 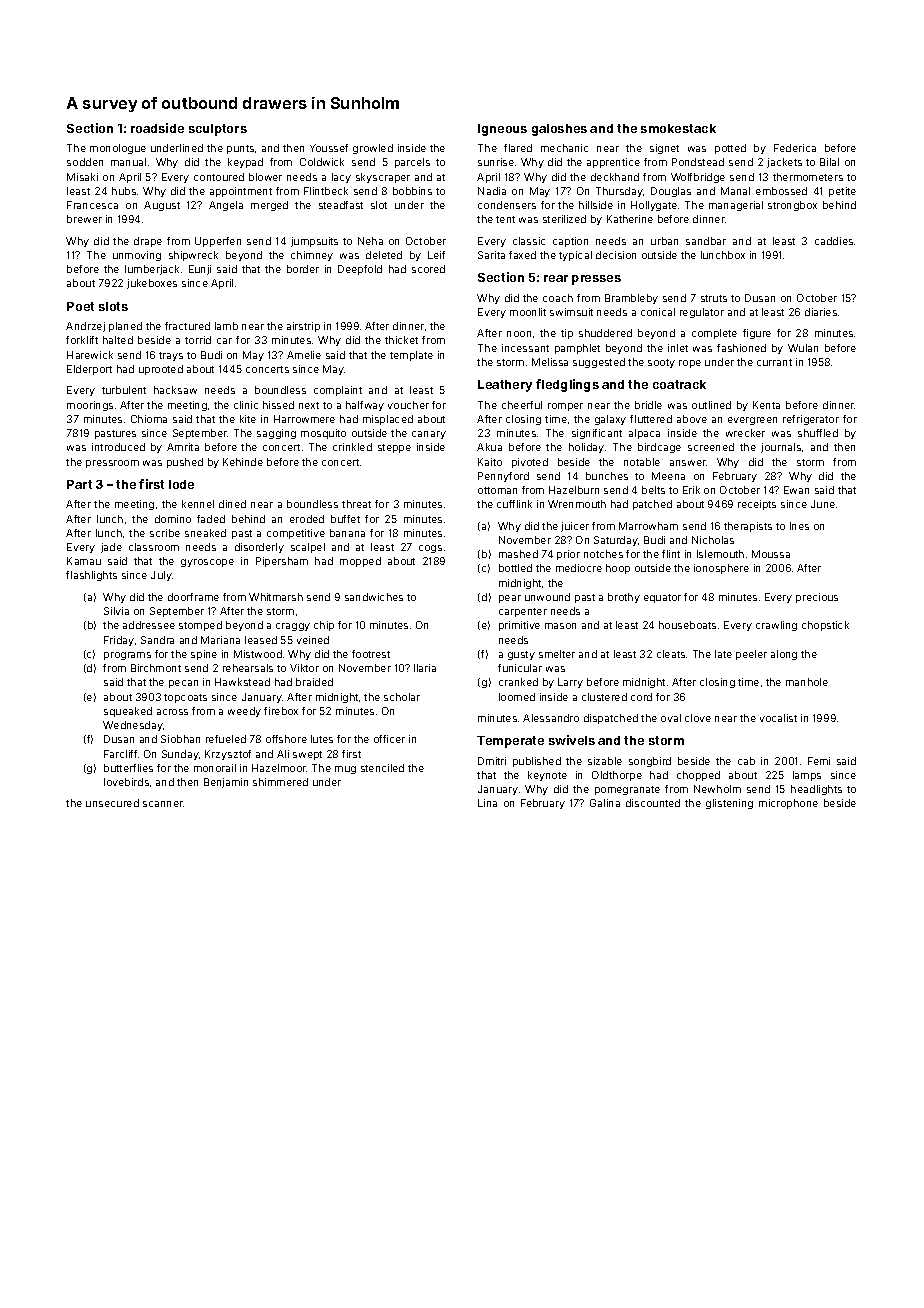 I want to click on sooty, so click(x=661, y=363).
